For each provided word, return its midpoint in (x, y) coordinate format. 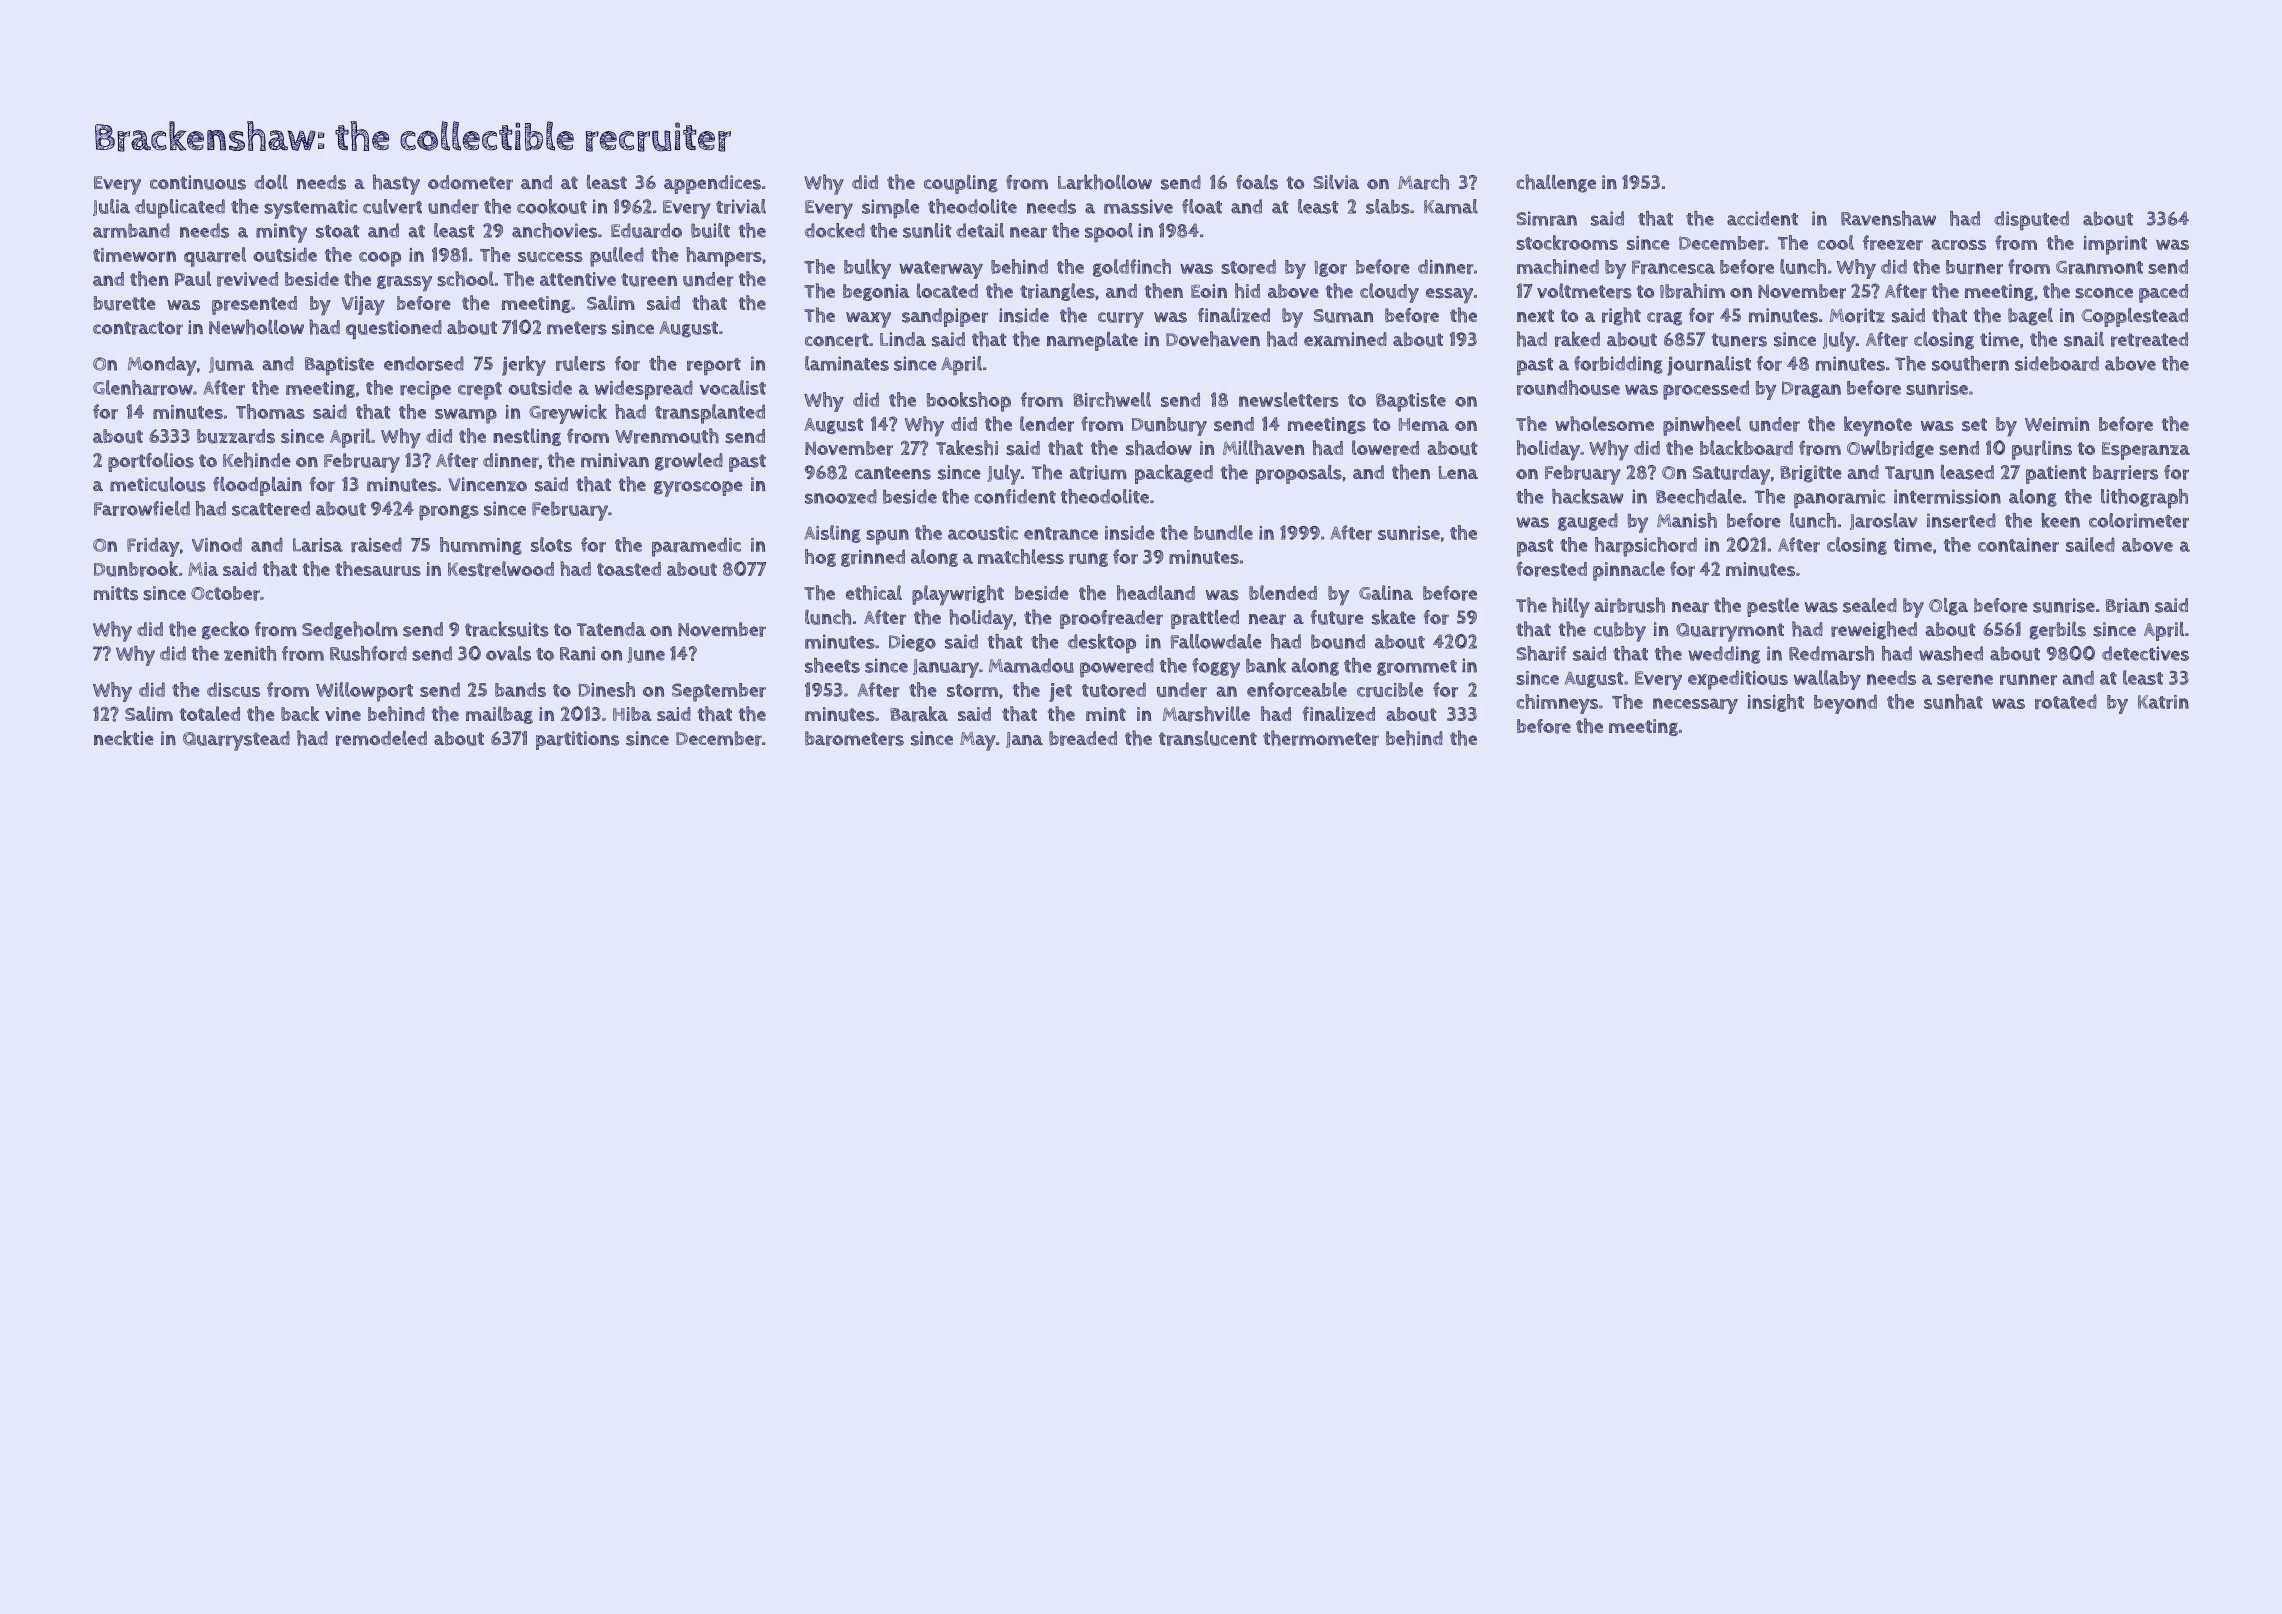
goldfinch (1132, 268)
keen (2060, 520)
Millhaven (1263, 447)
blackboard (1746, 448)
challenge (1556, 183)
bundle (1223, 532)
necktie (124, 737)
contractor (138, 328)
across (1959, 244)
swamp (466, 416)
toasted (629, 569)
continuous (198, 182)
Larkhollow (1105, 182)
